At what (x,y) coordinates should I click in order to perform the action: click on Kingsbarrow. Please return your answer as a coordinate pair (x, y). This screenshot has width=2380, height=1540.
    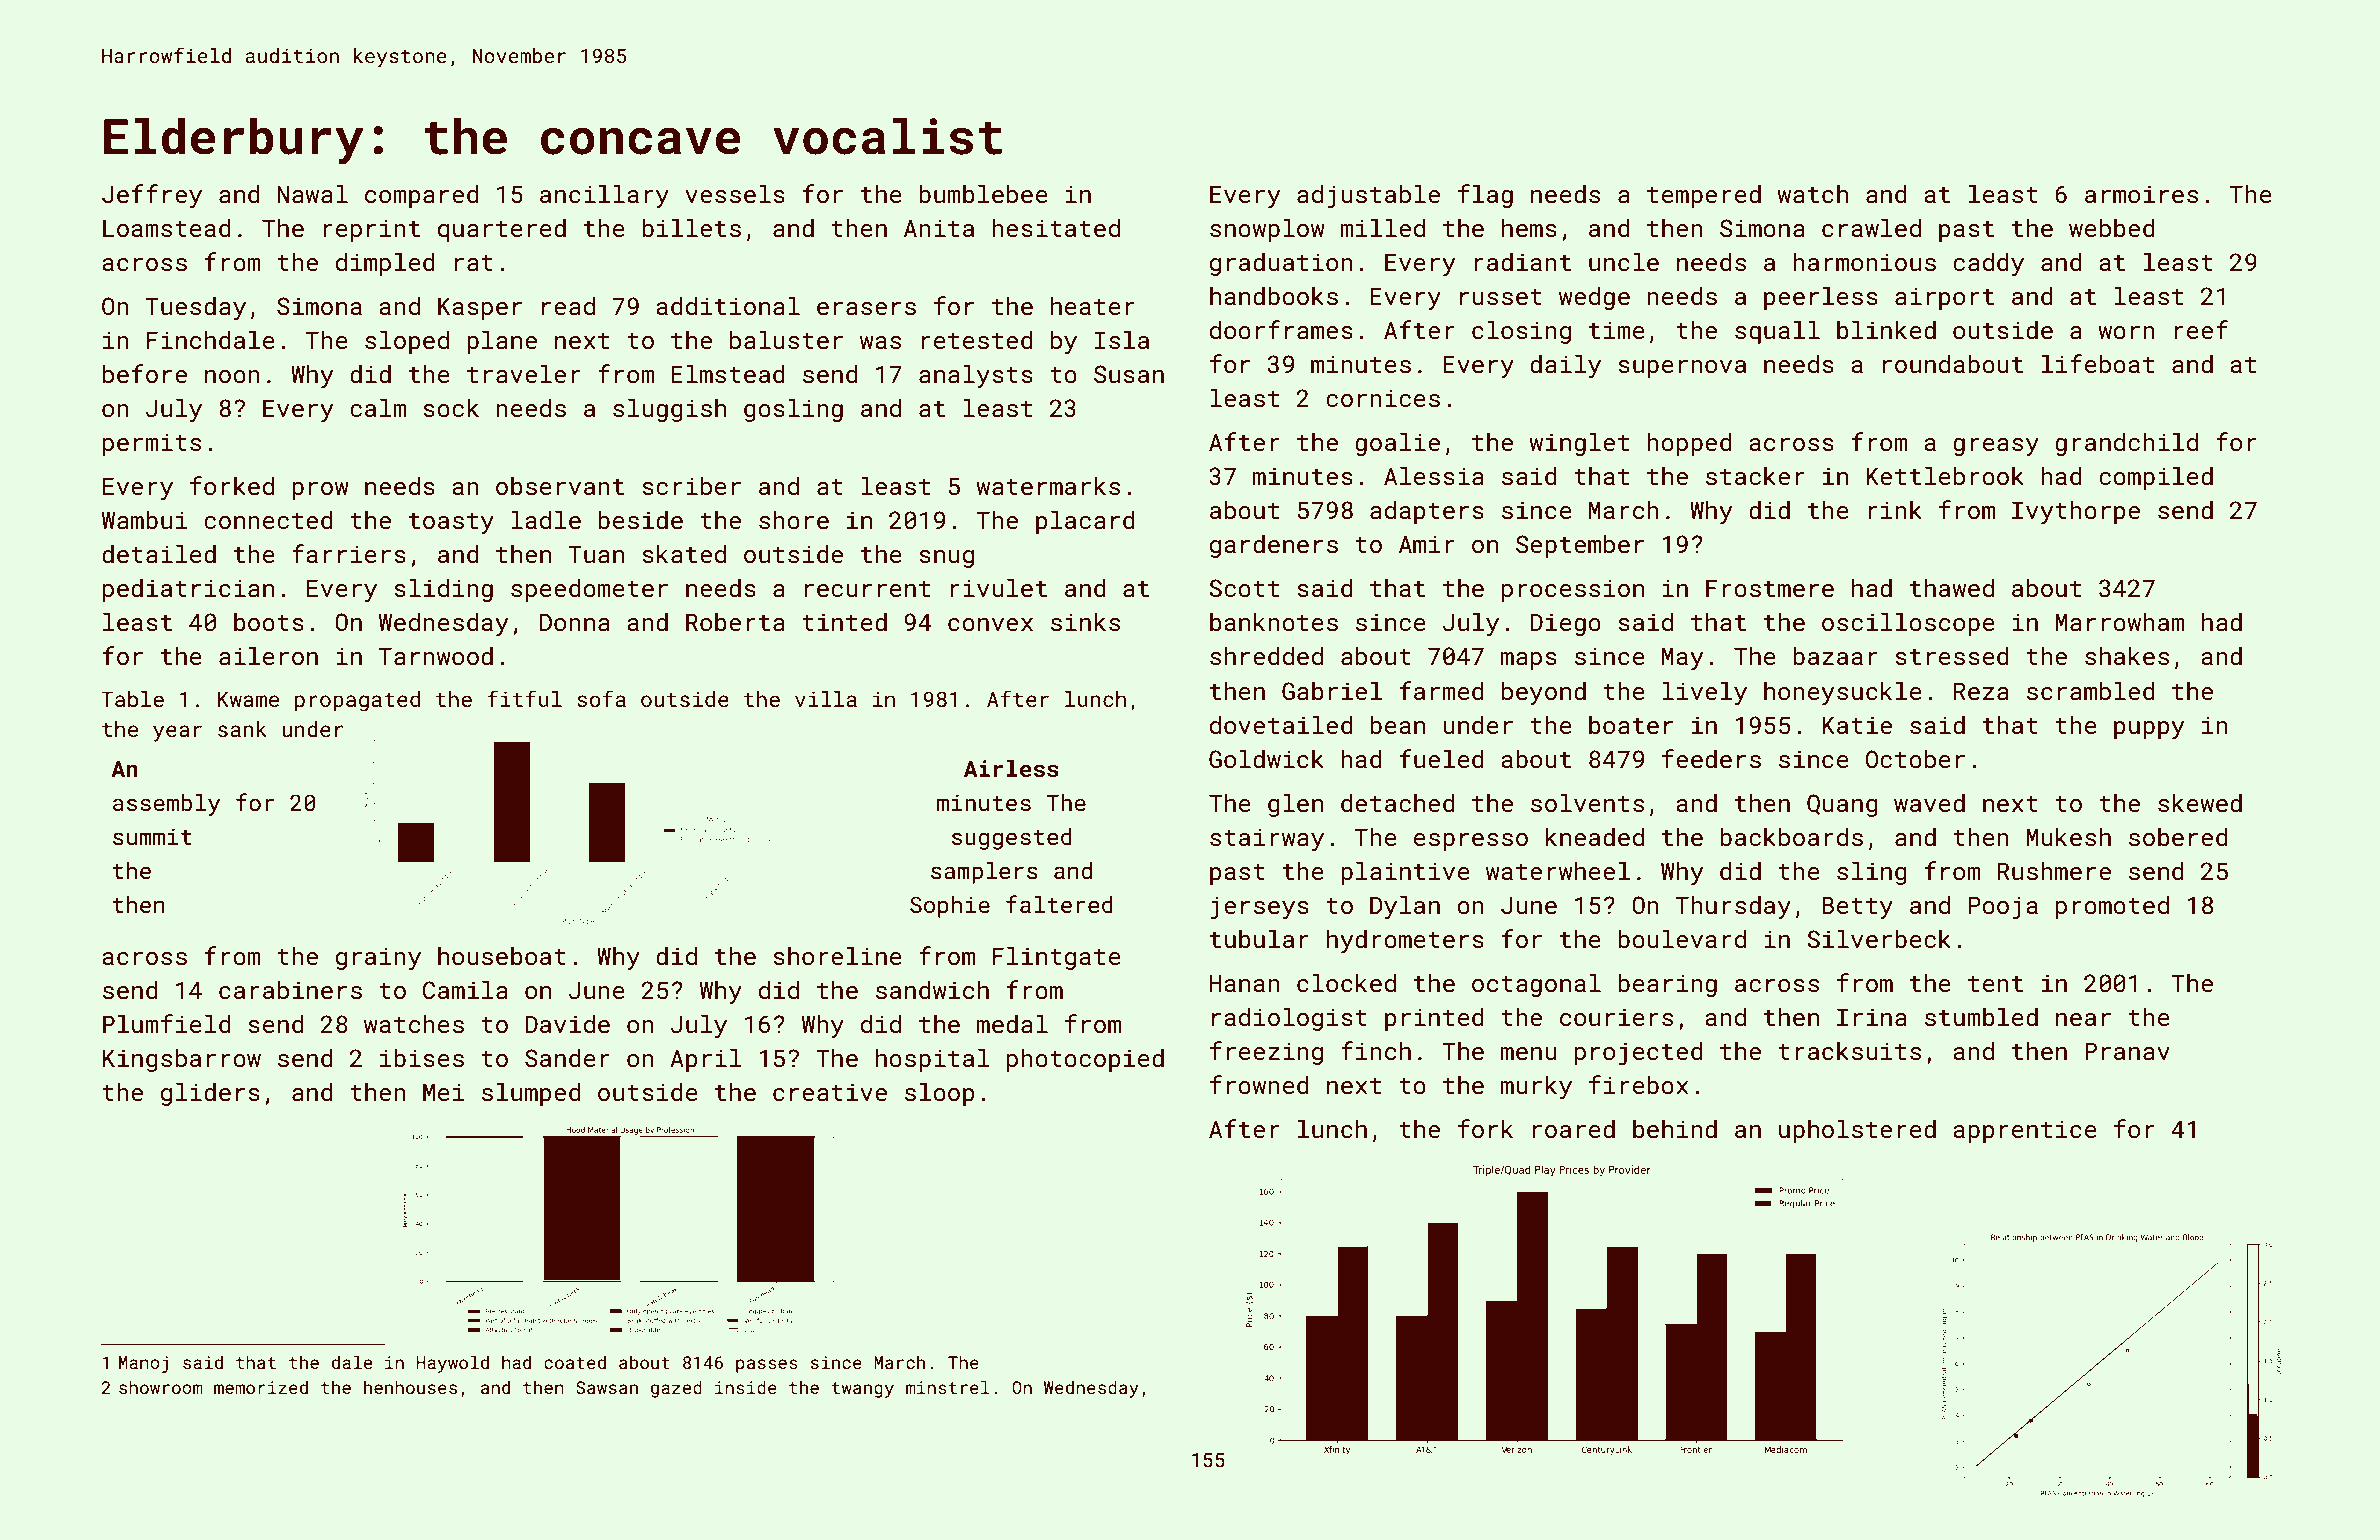
    Looking at the image, I should click on (182, 1060).
